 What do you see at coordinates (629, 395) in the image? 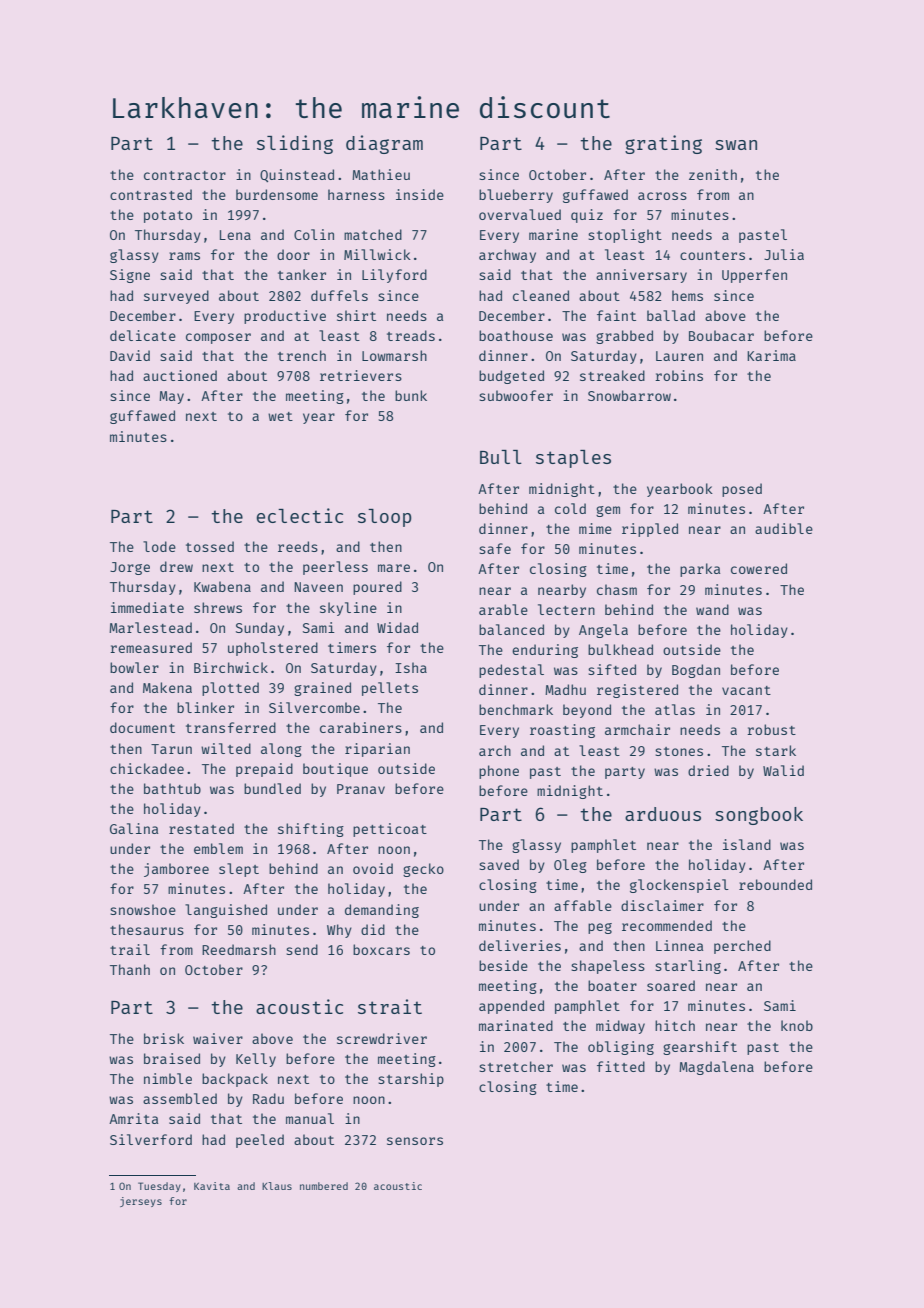
I see `Snowbarrow` at bounding box center [629, 395].
